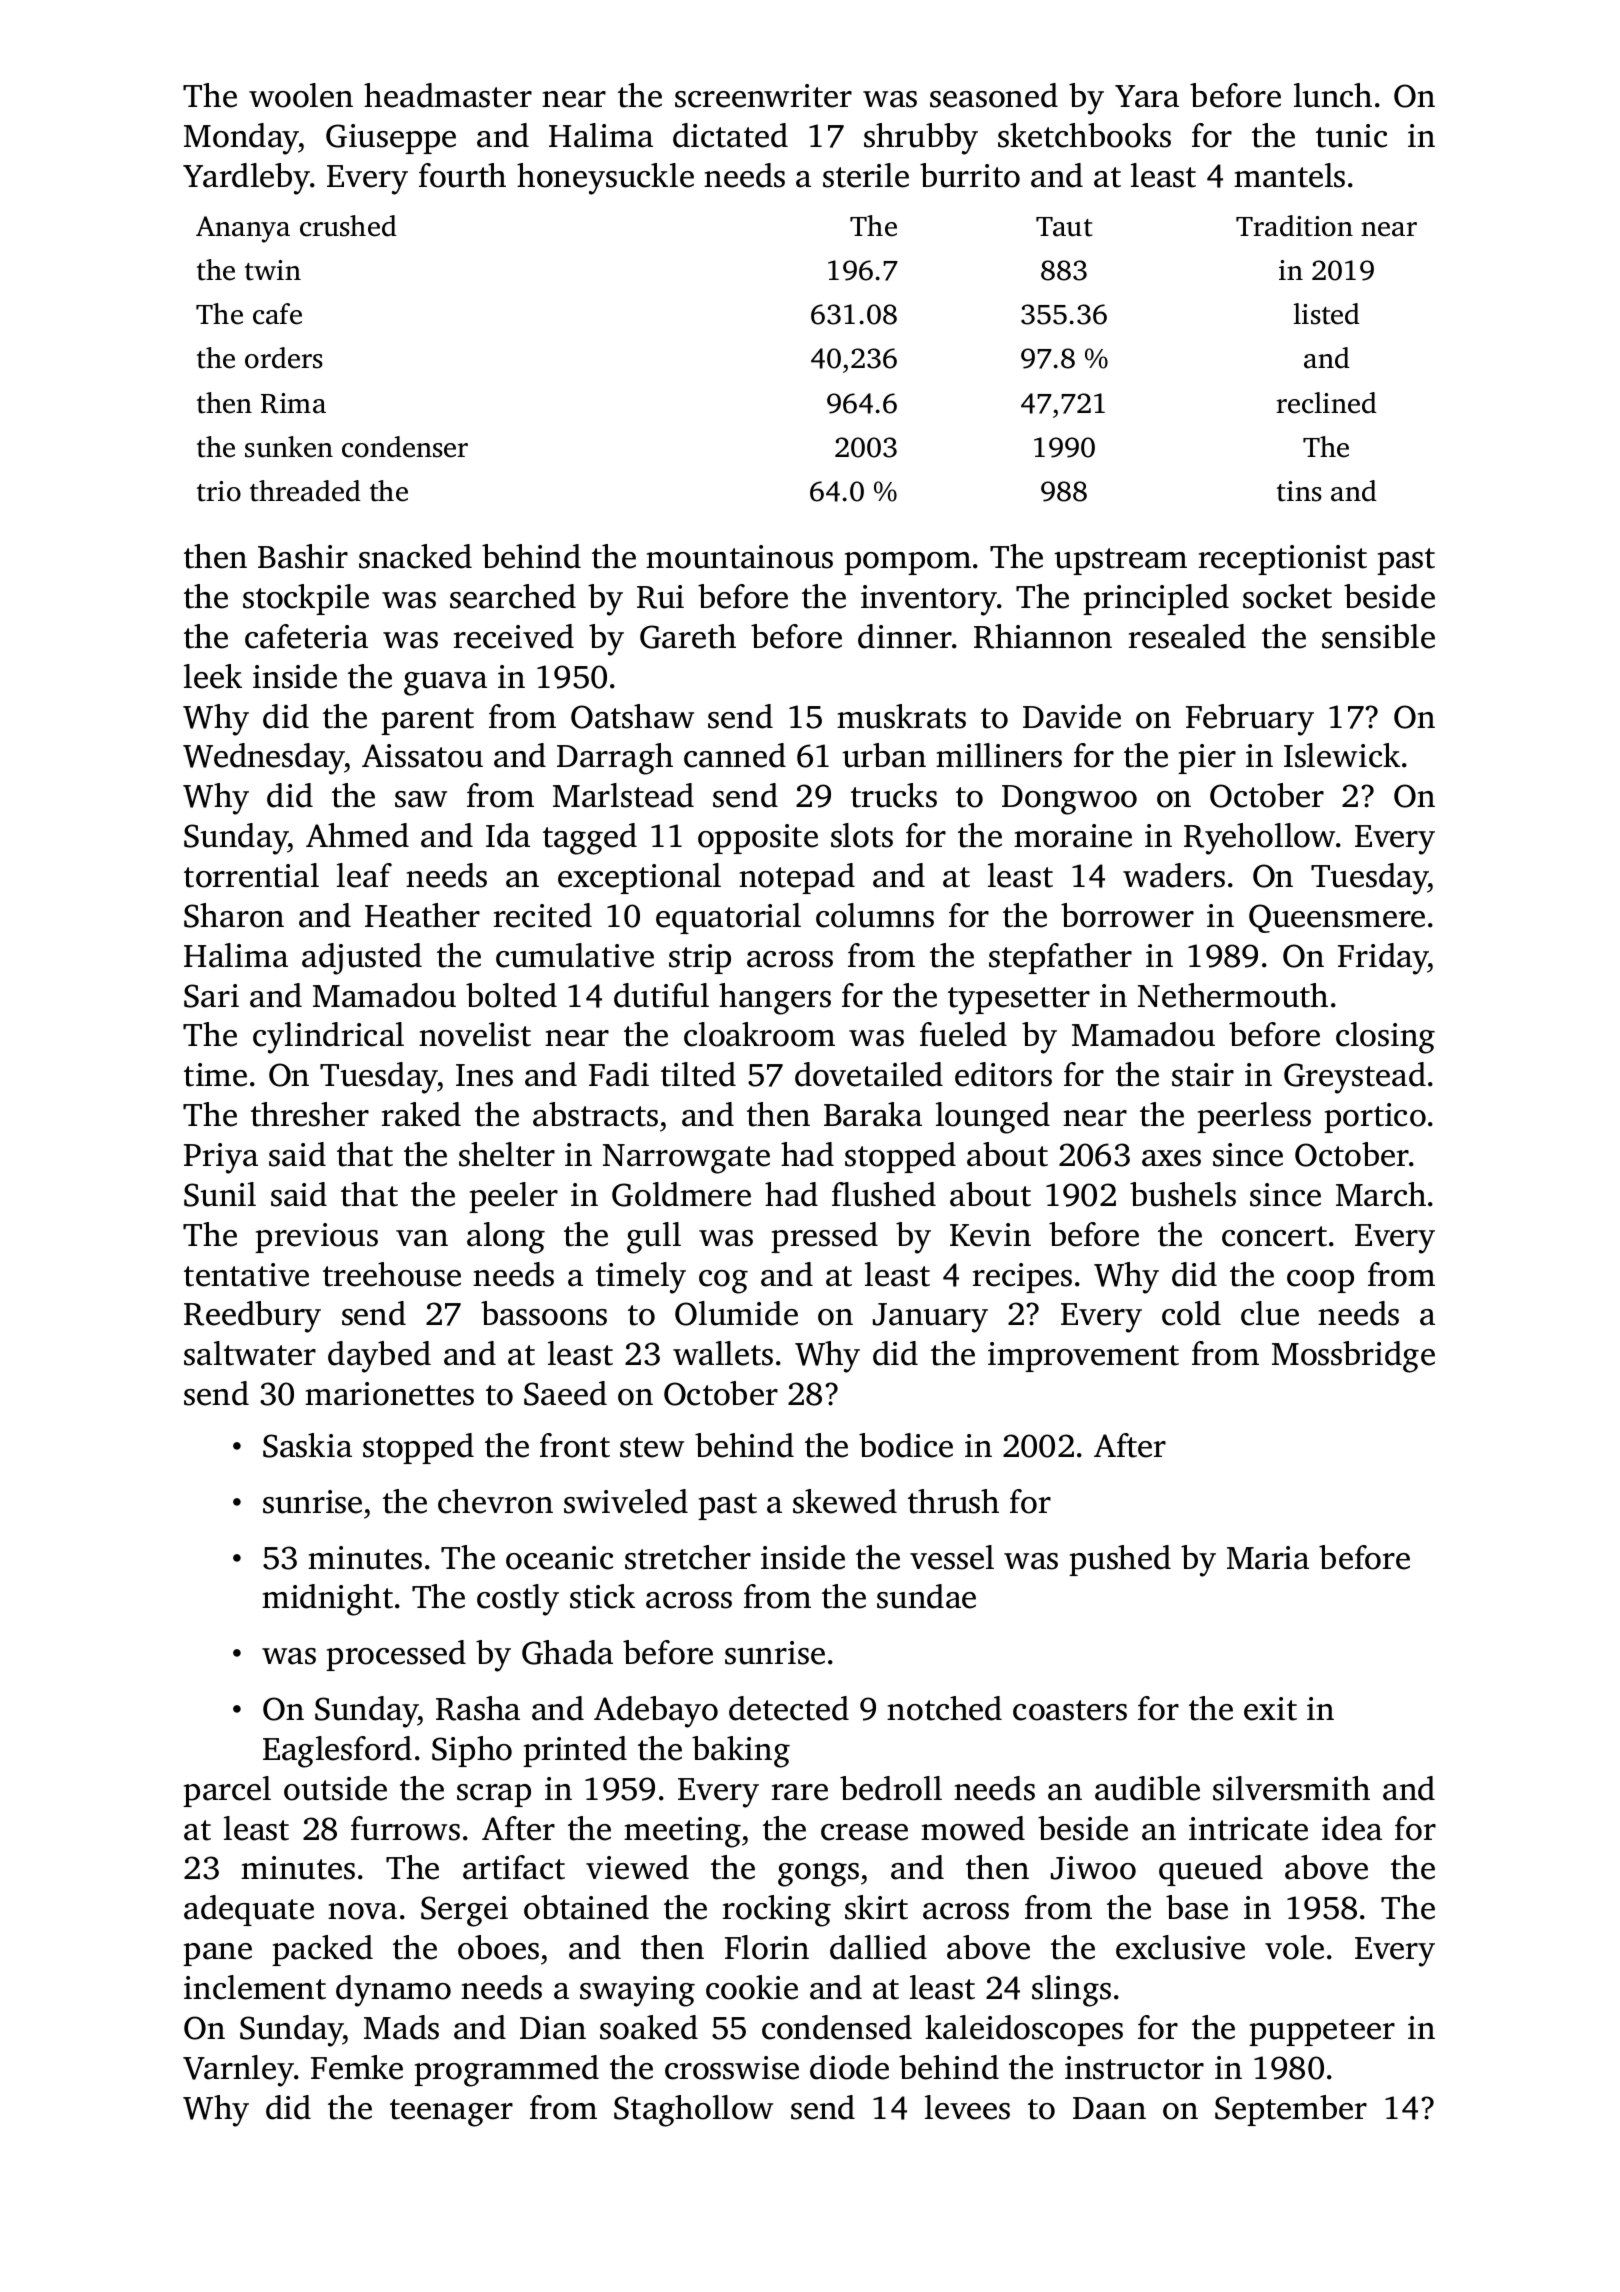 This screenshot has width=1620, height=2292. Describe the element at coordinates (553, 2028) in the screenshot. I see `Dian` at that location.
